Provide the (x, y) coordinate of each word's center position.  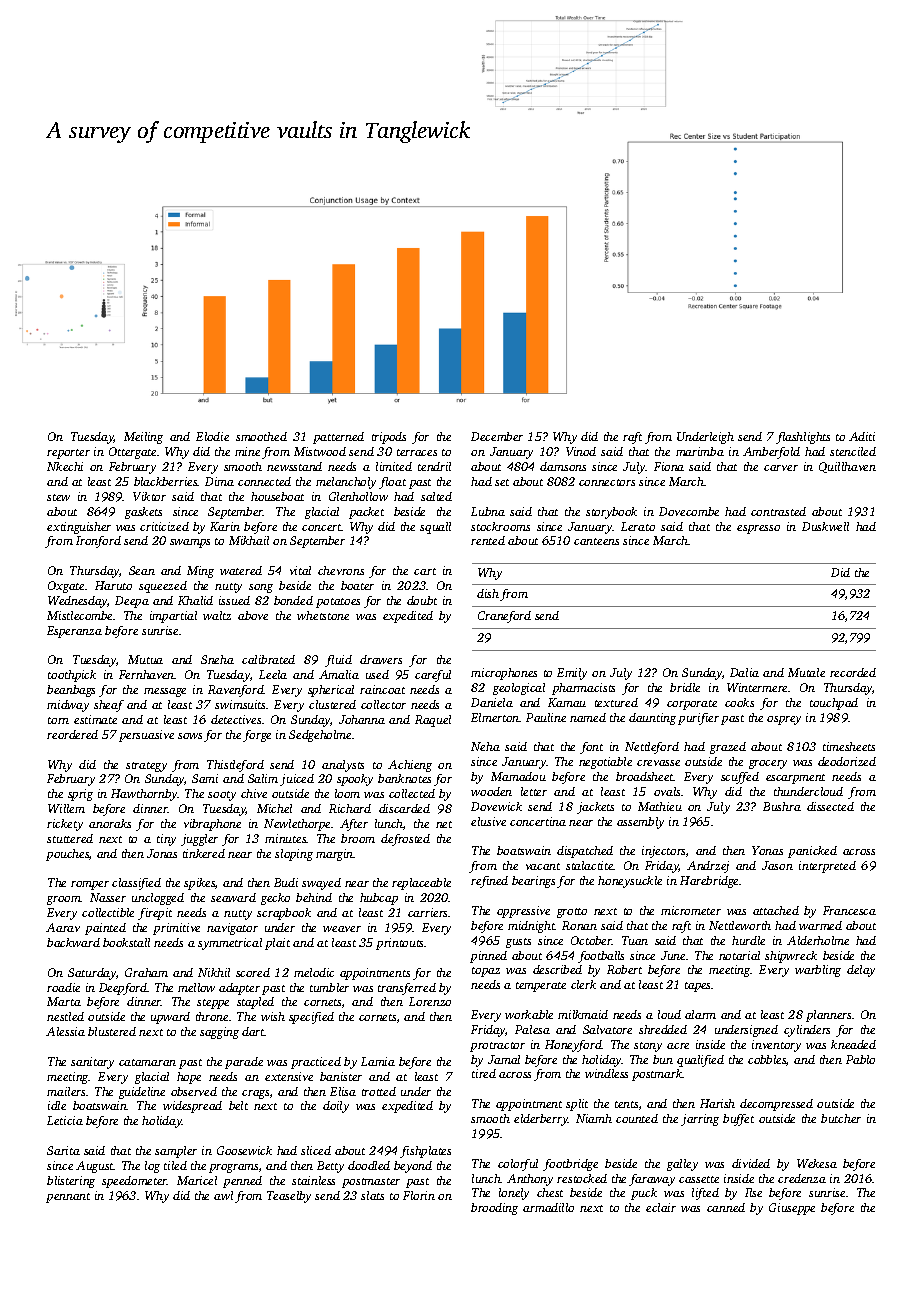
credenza (802, 1178)
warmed (820, 925)
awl (223, 1195)
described (557, 969)
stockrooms (500, 526)
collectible (108, 912)
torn (58, 720)
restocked (582, 1178)
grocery (768, 764)
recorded (853, 672)
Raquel (433, 721)
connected (264, 481)
